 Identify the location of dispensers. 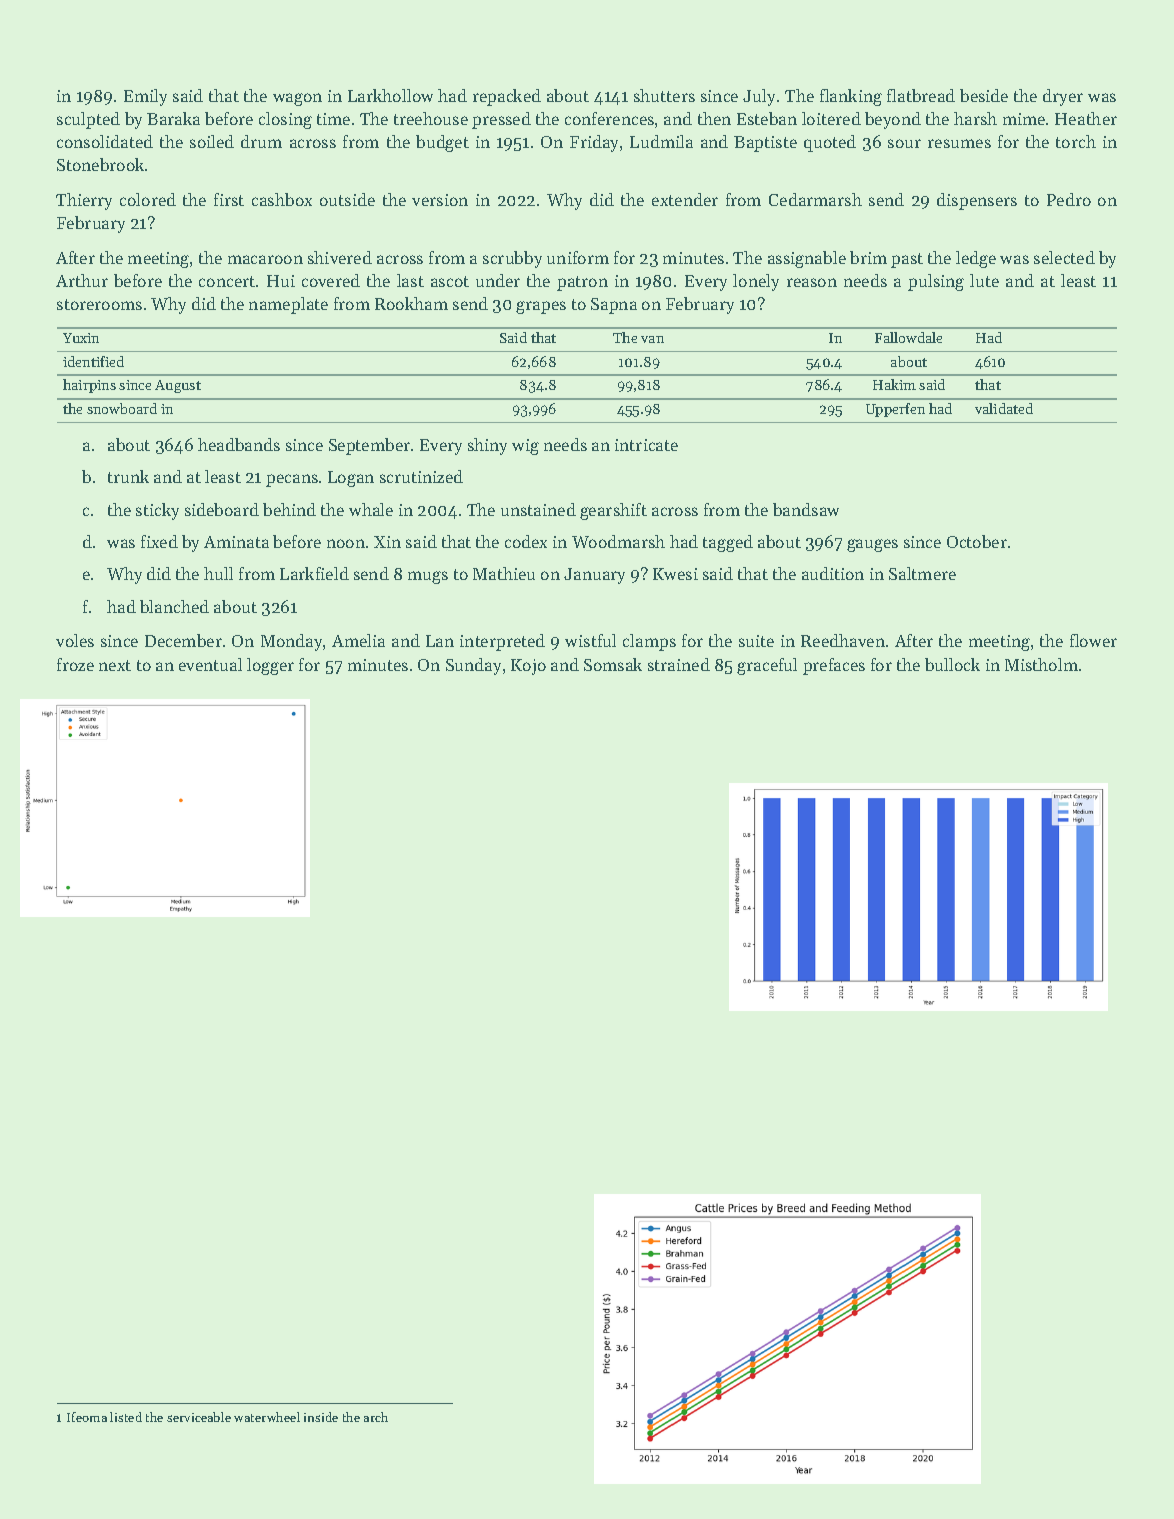
(977, 201).
